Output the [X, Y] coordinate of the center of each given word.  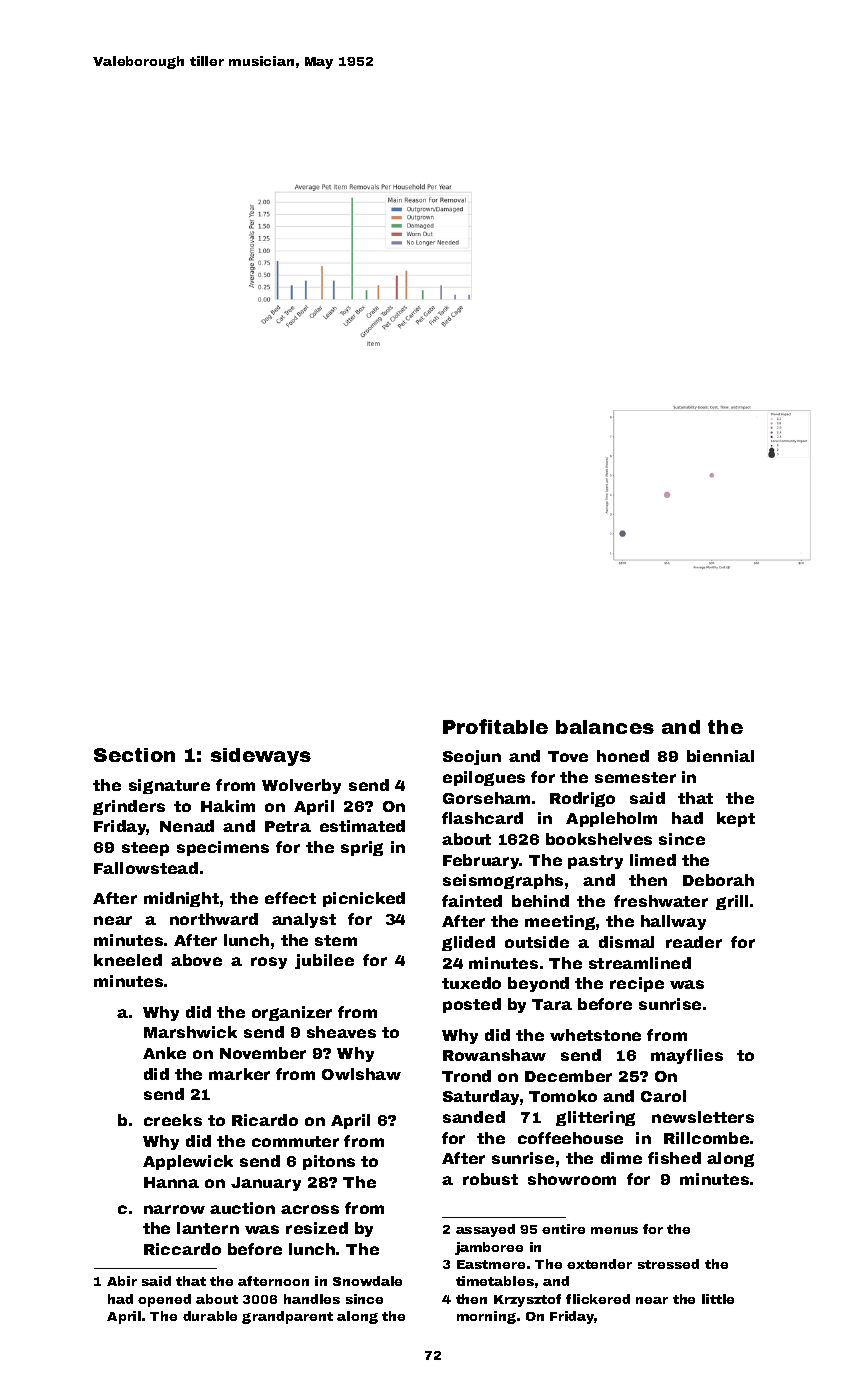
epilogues [484, 778]
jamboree [489, 1248]
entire [563, 1229]
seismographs [503, 881]
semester [635, 777]
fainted [472, 901]
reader [694, 942]
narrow [174, 1209]
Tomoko [563, 1096]
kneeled [128, 960]
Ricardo [265, 1120]
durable [210, 1316]
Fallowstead [146, 868]
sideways [261, 757]
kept [736, 819]
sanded [474, 1117]
